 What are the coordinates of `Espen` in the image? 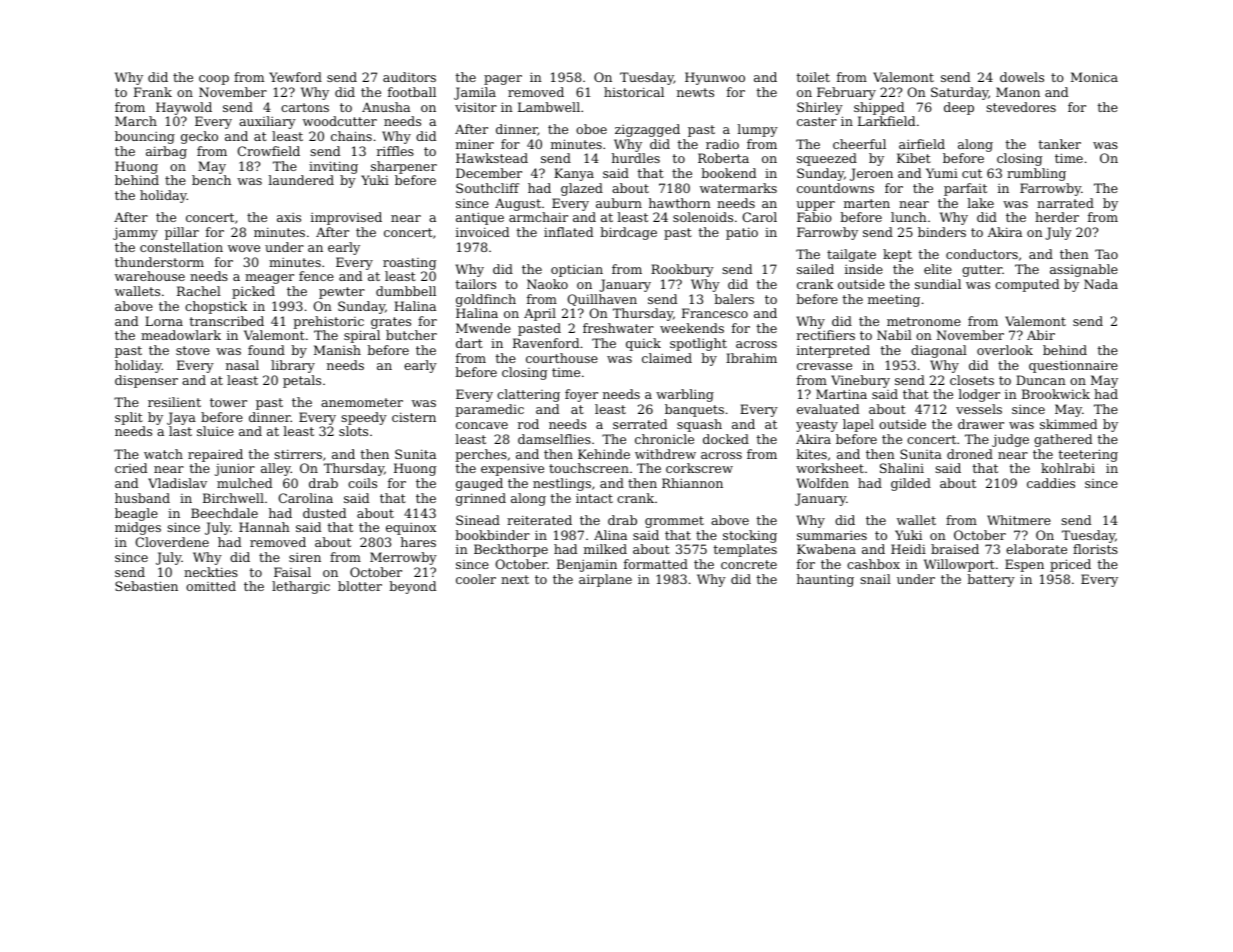 It's located at (1024, 565).
